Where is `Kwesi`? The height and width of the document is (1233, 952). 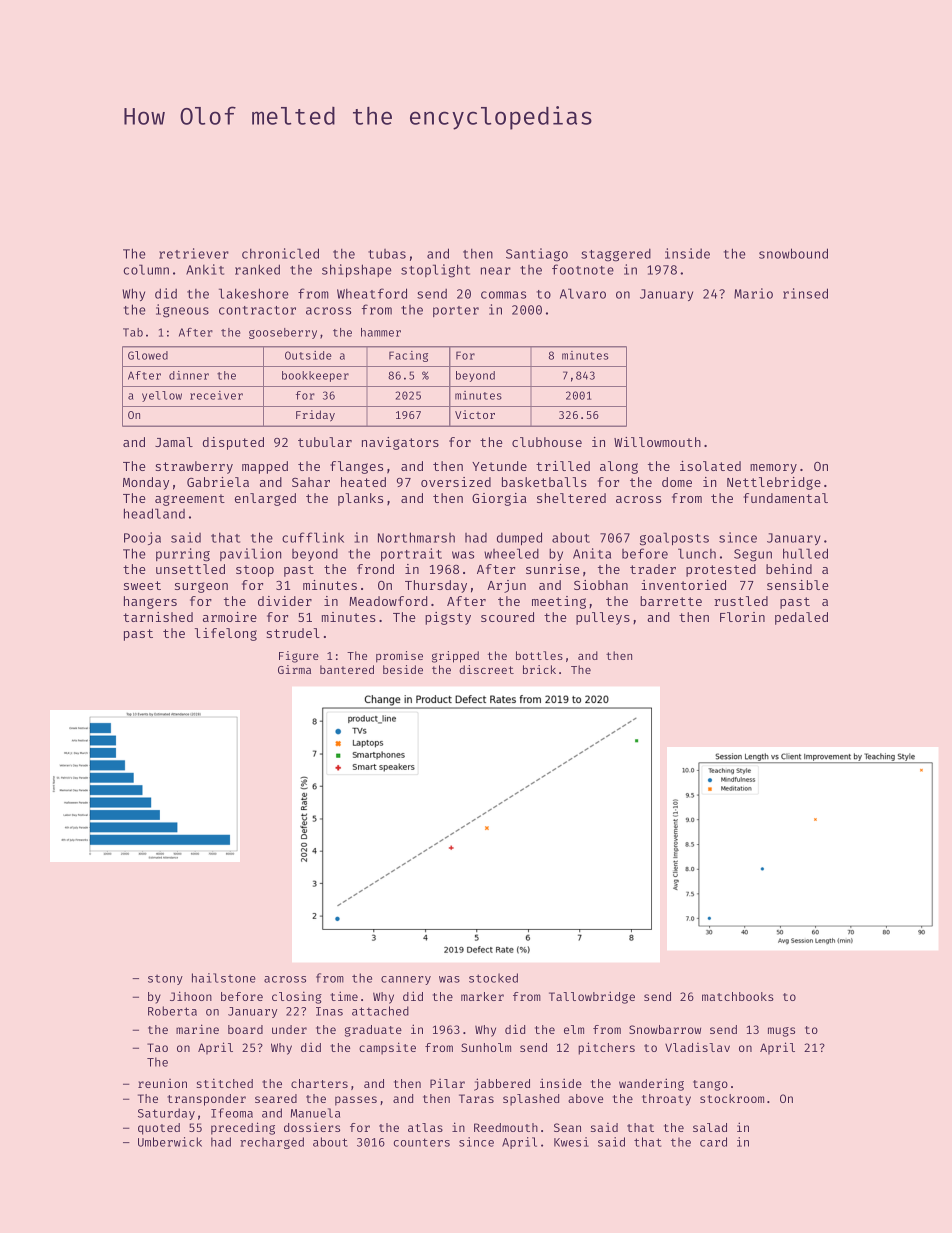 Kwesi is located at coordinates (571, 1142).
